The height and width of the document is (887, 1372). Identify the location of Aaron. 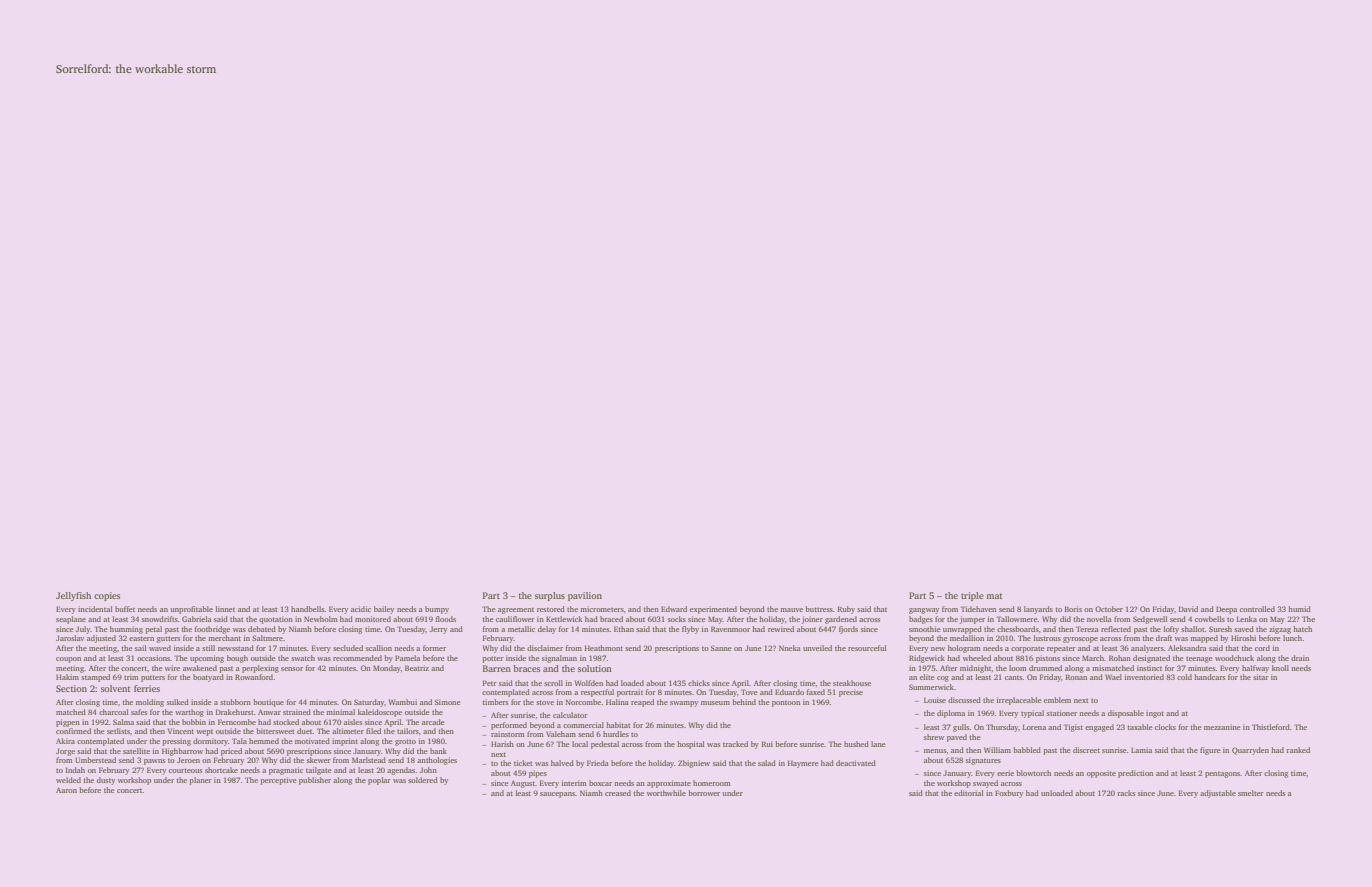
(66, 790).
